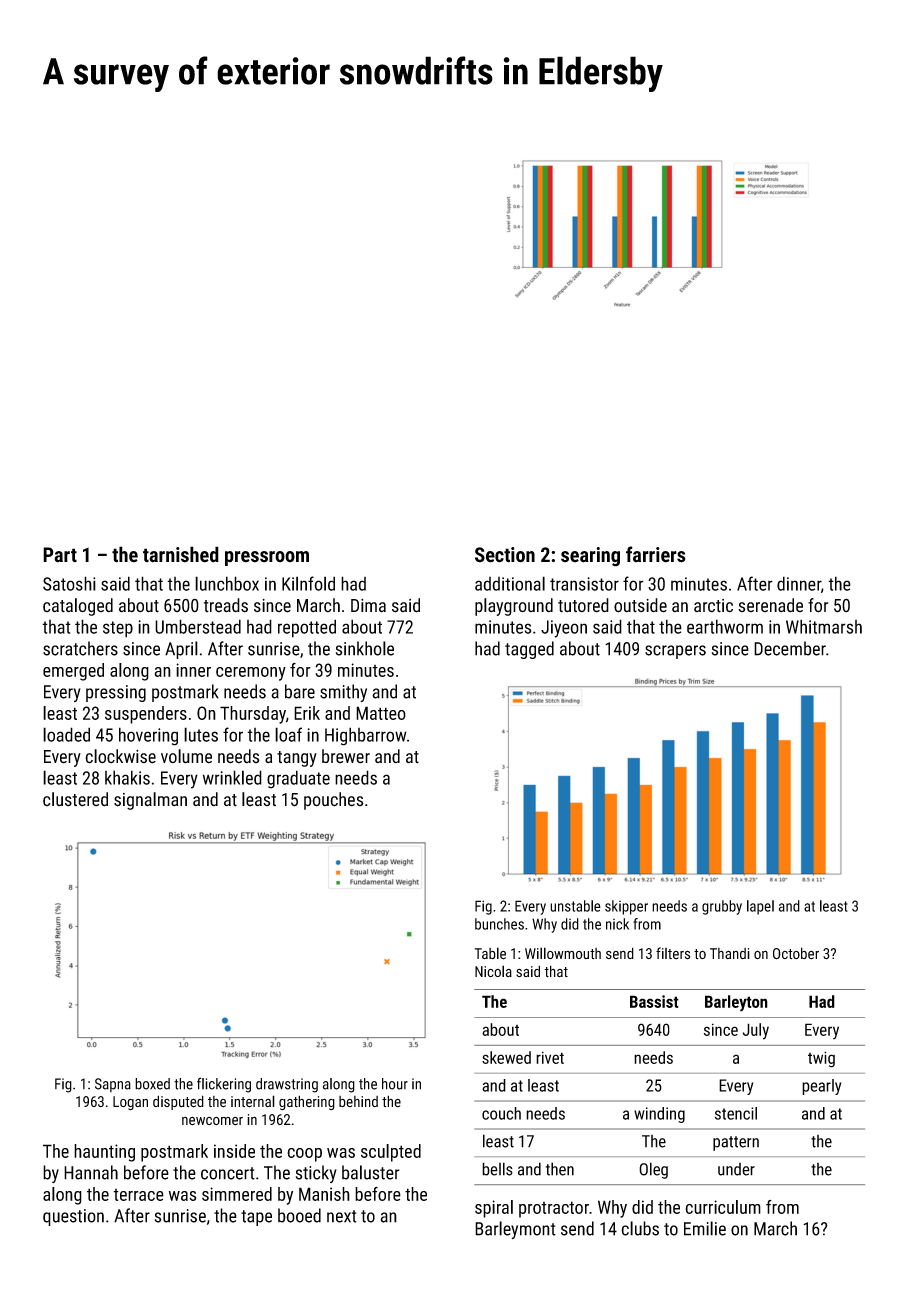 This document has height=1316, width=908. What do you see at coordinates (113, 1085) in the document?
I see `Sapna` at bounding box center [113, 1085].
